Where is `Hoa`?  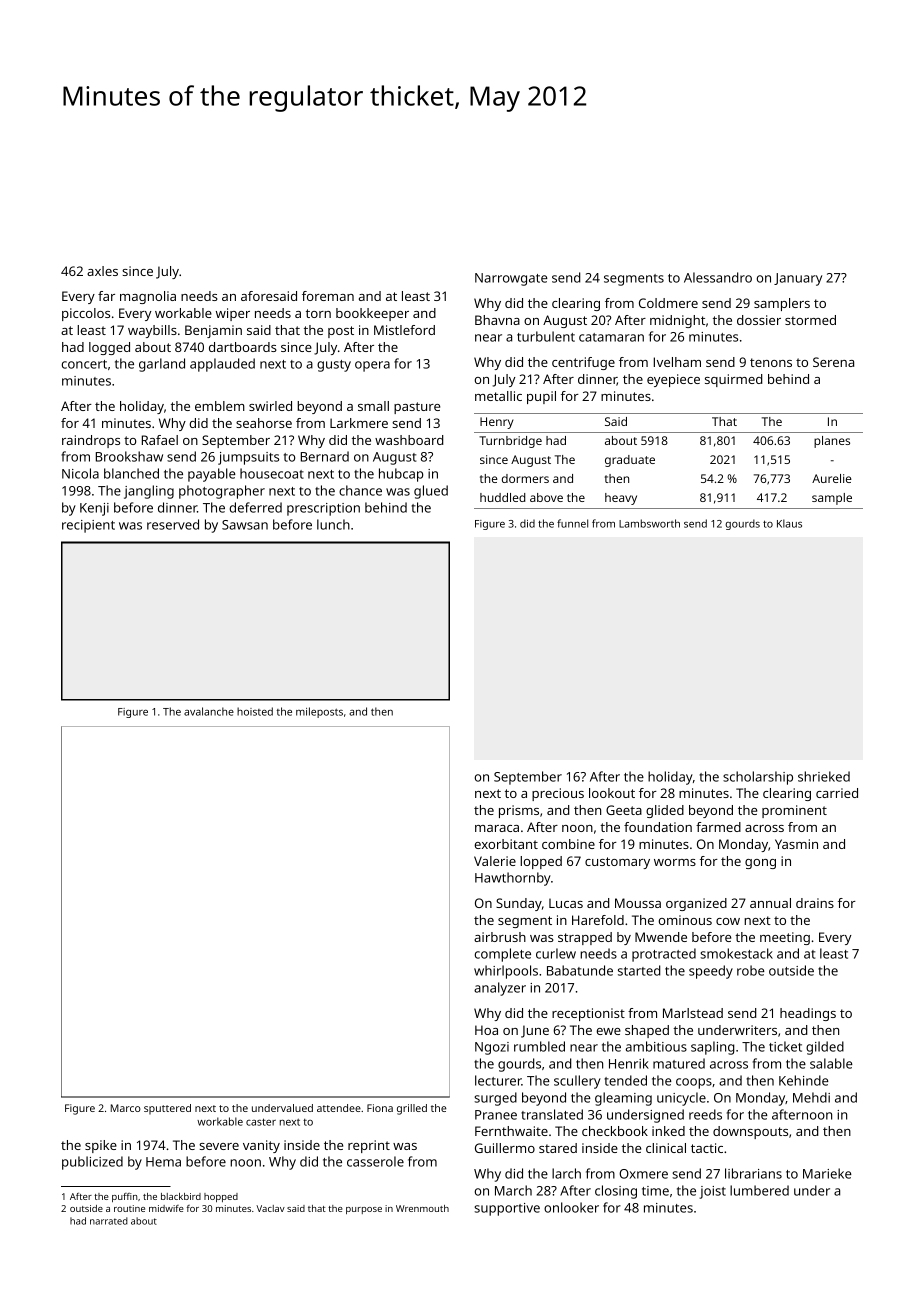 Hoa is located at coordinates (486, 1030).
